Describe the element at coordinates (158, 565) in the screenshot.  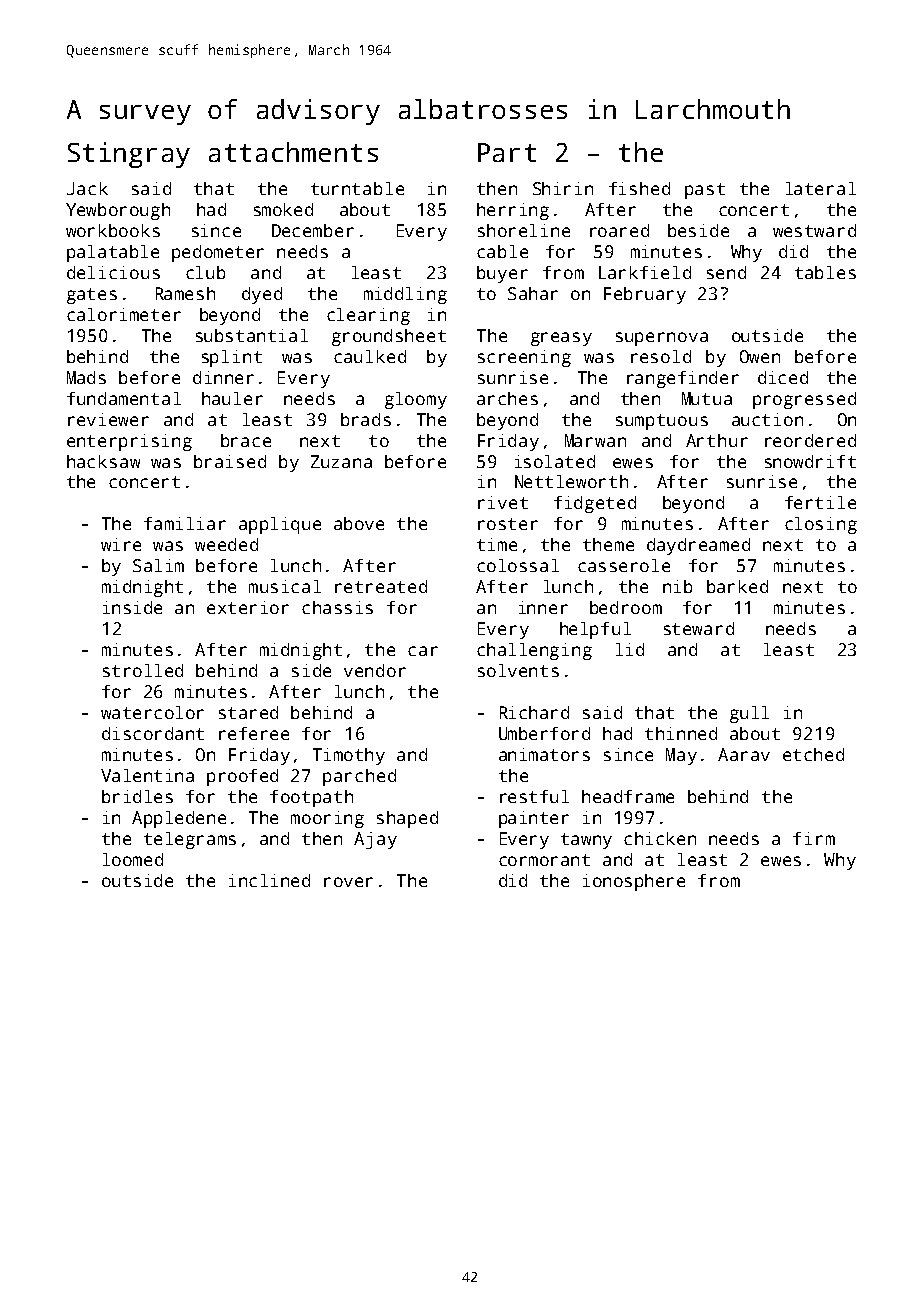
I see `Salim` at that location.
